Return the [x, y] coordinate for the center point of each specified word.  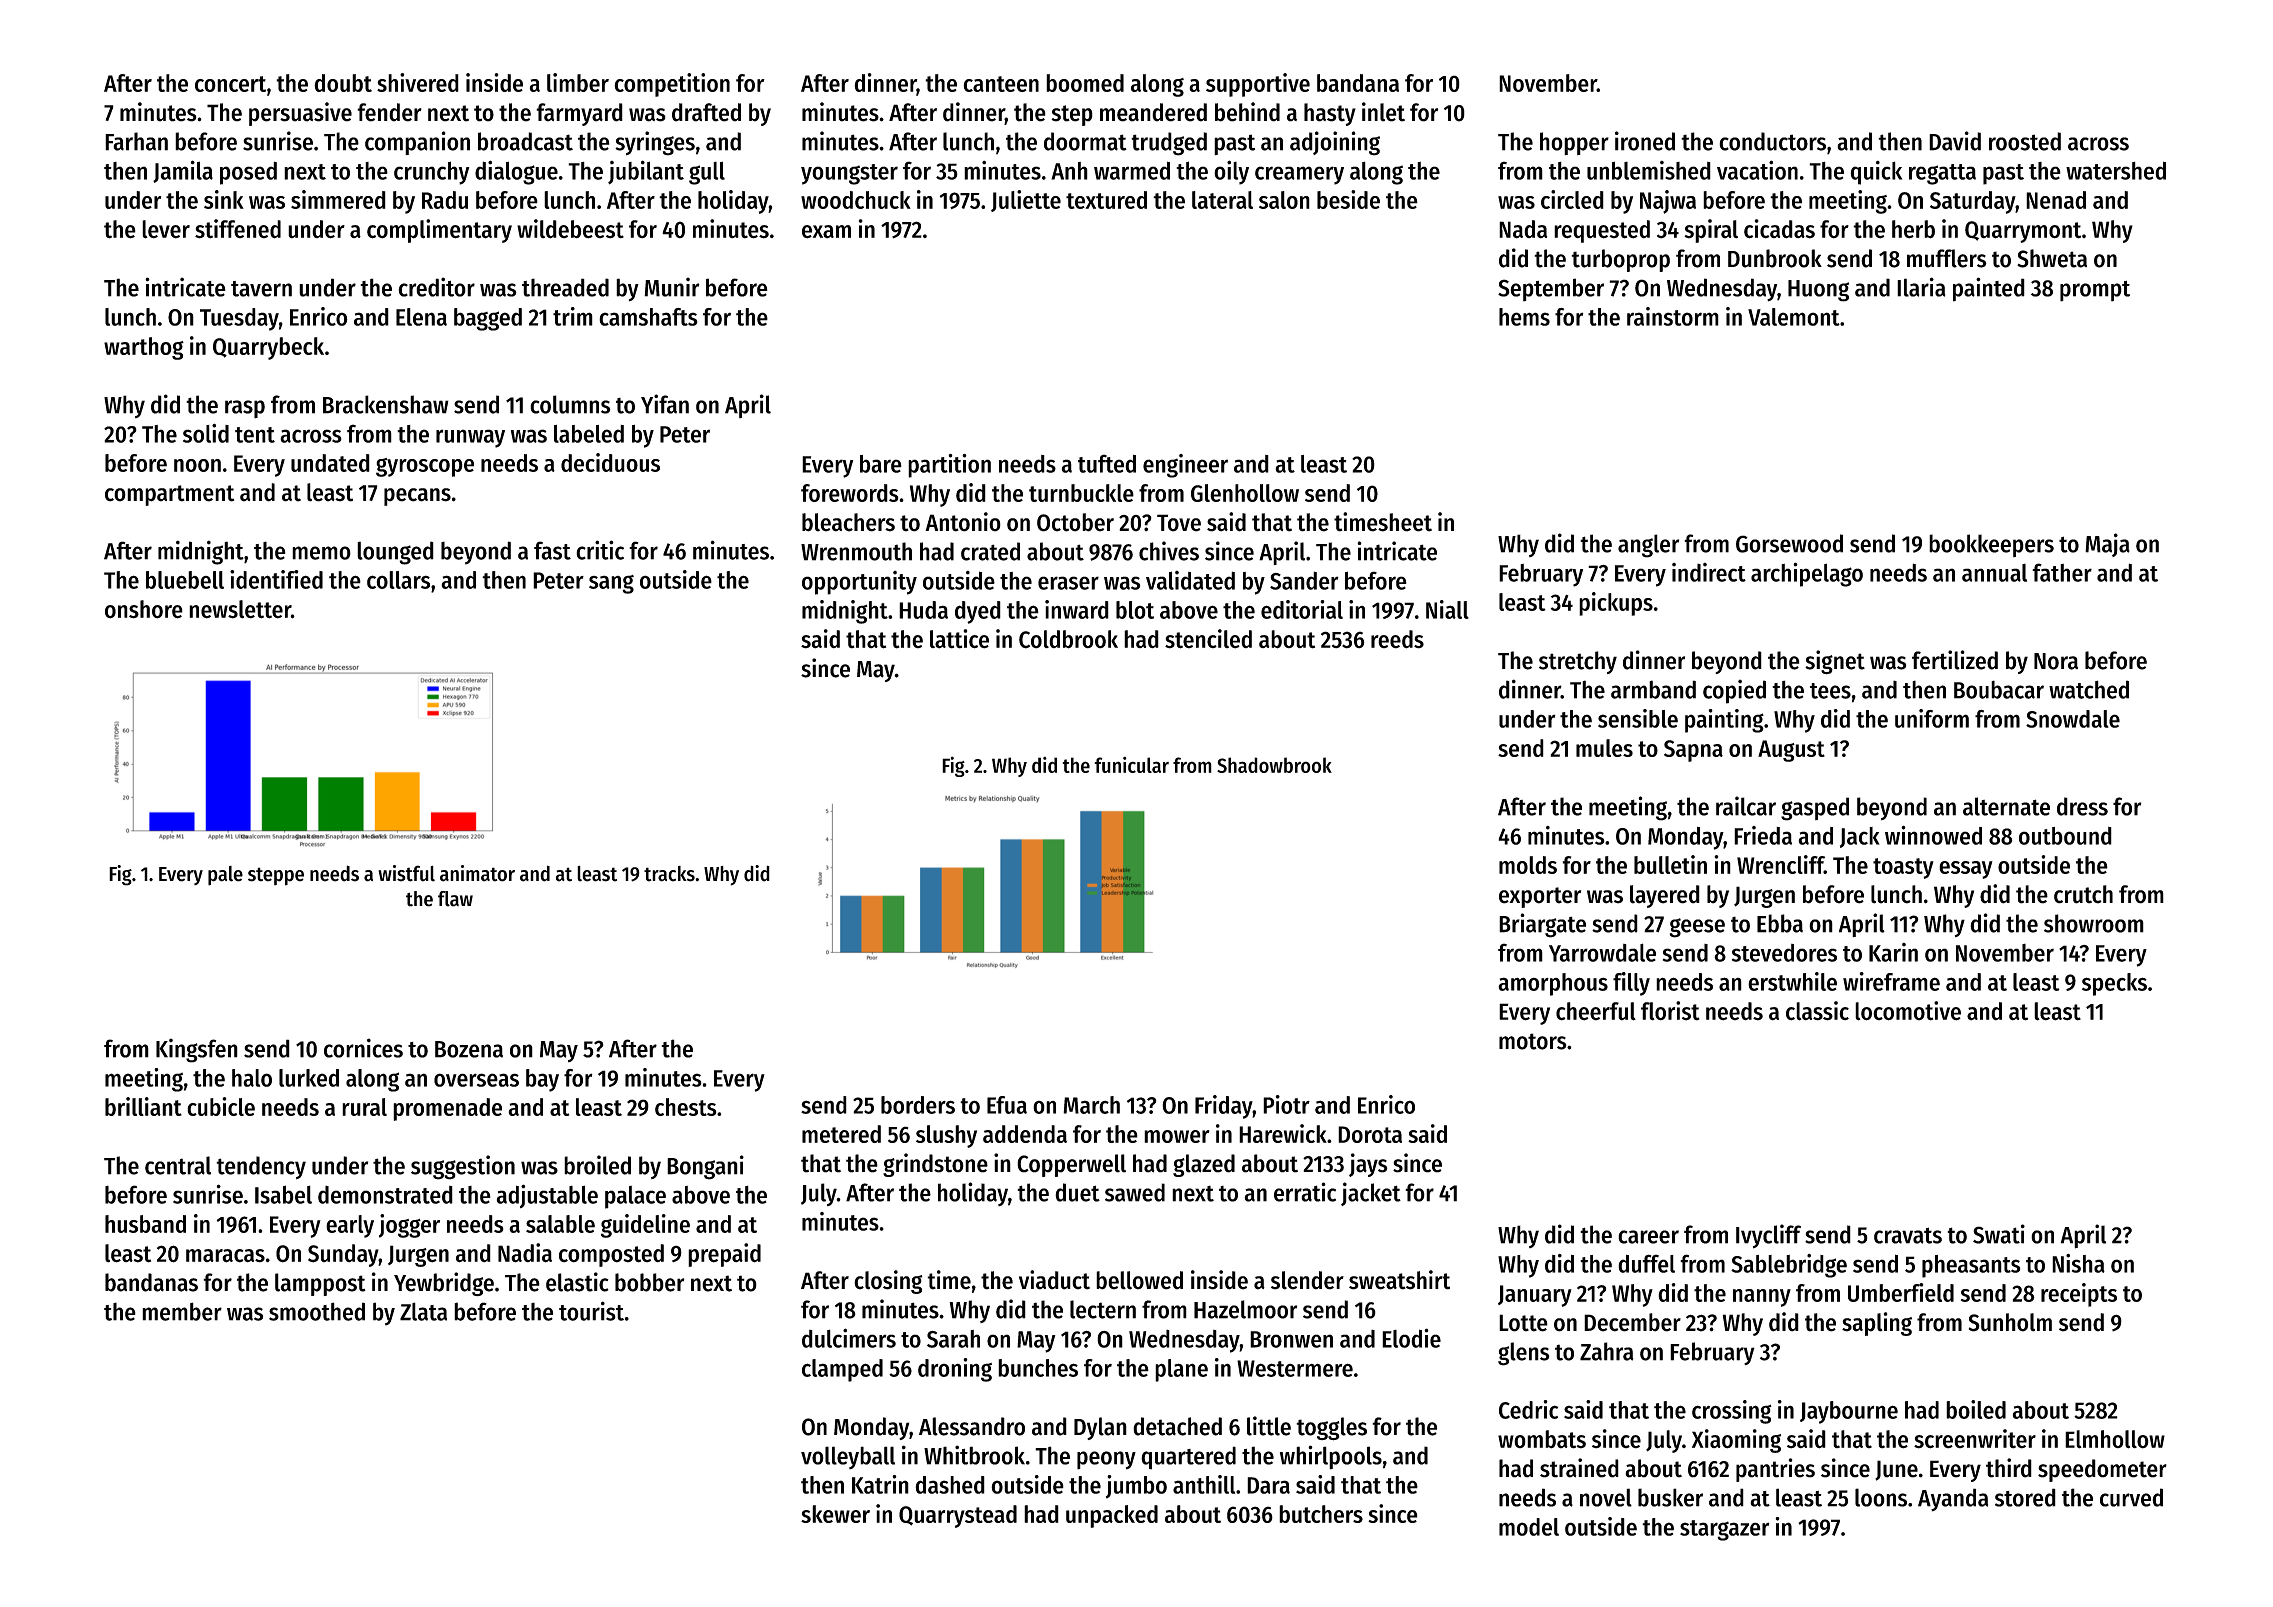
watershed [2116, 170]
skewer [835, 1514]
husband [145, 1224]
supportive [1258, 85]
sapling [1877, 1324]
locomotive [1908, 1011]
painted [1989, 289]
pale [225, 876]
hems [1524, 317]
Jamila [183, 171]
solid [206, 433]
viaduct [1054, 1280]
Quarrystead [958, 1516]
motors [1533, 1041]
